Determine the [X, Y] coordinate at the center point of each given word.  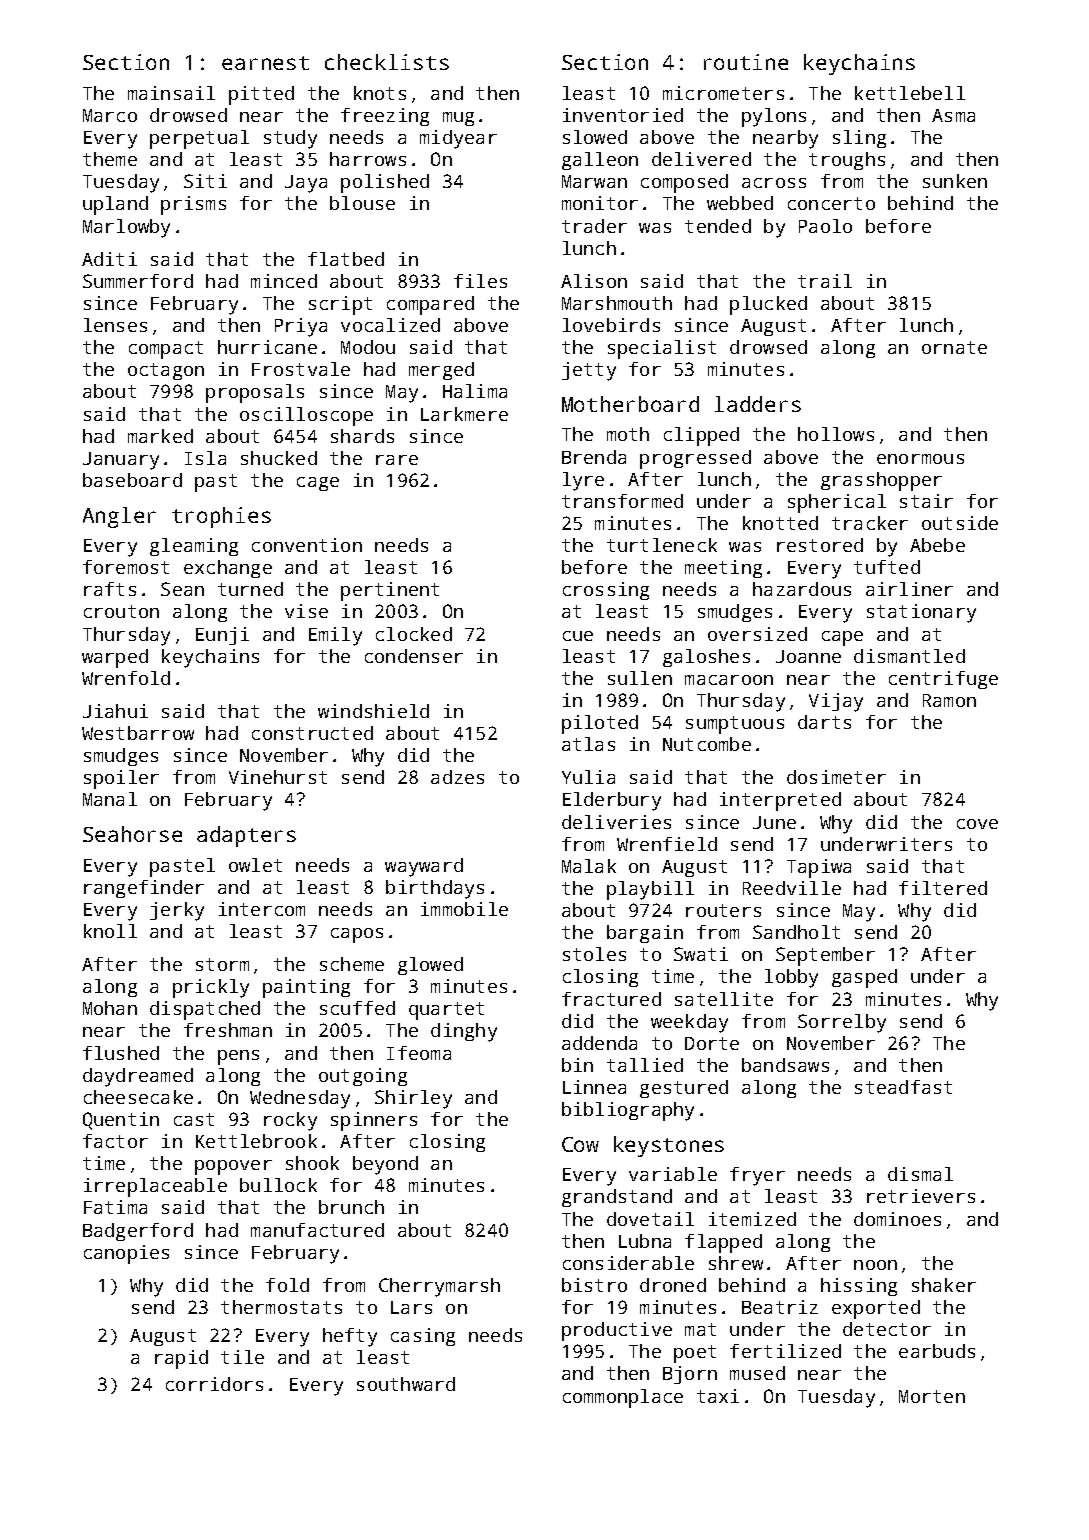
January [121, 461]
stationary [921, 613]
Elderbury [612, 801]
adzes [457, 777]
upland [115, 205]
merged [441, 371]
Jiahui [115, 711]
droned [673, 1285]
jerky [177, 911]
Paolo [825, 226]
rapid [181, 1359]
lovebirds [611, 325]
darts [824, 722]
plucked [768, 305]
